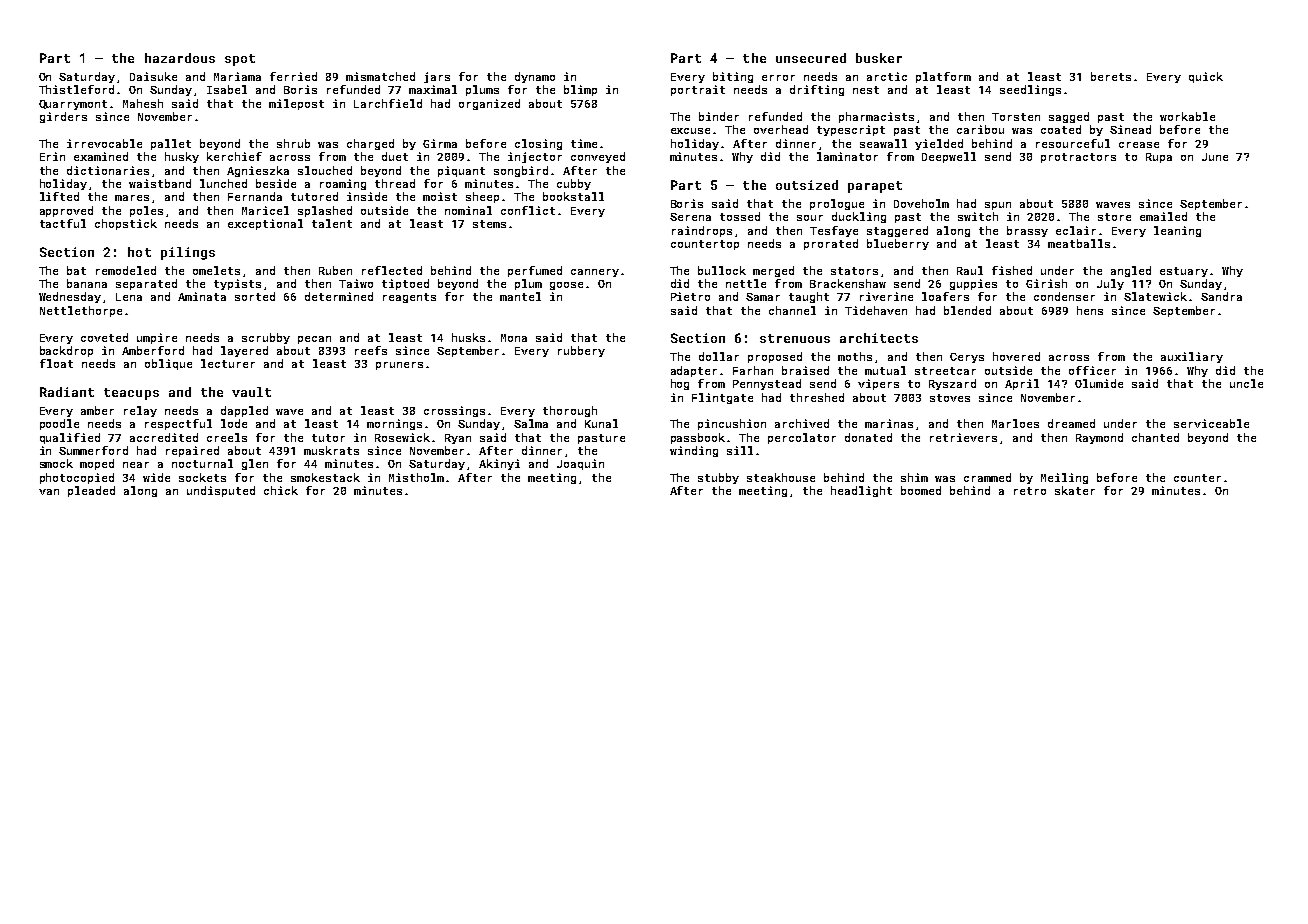  What do you see at coordinates (59, 424) in the document?
I see `poodle` at bounding box center [59, 424].
